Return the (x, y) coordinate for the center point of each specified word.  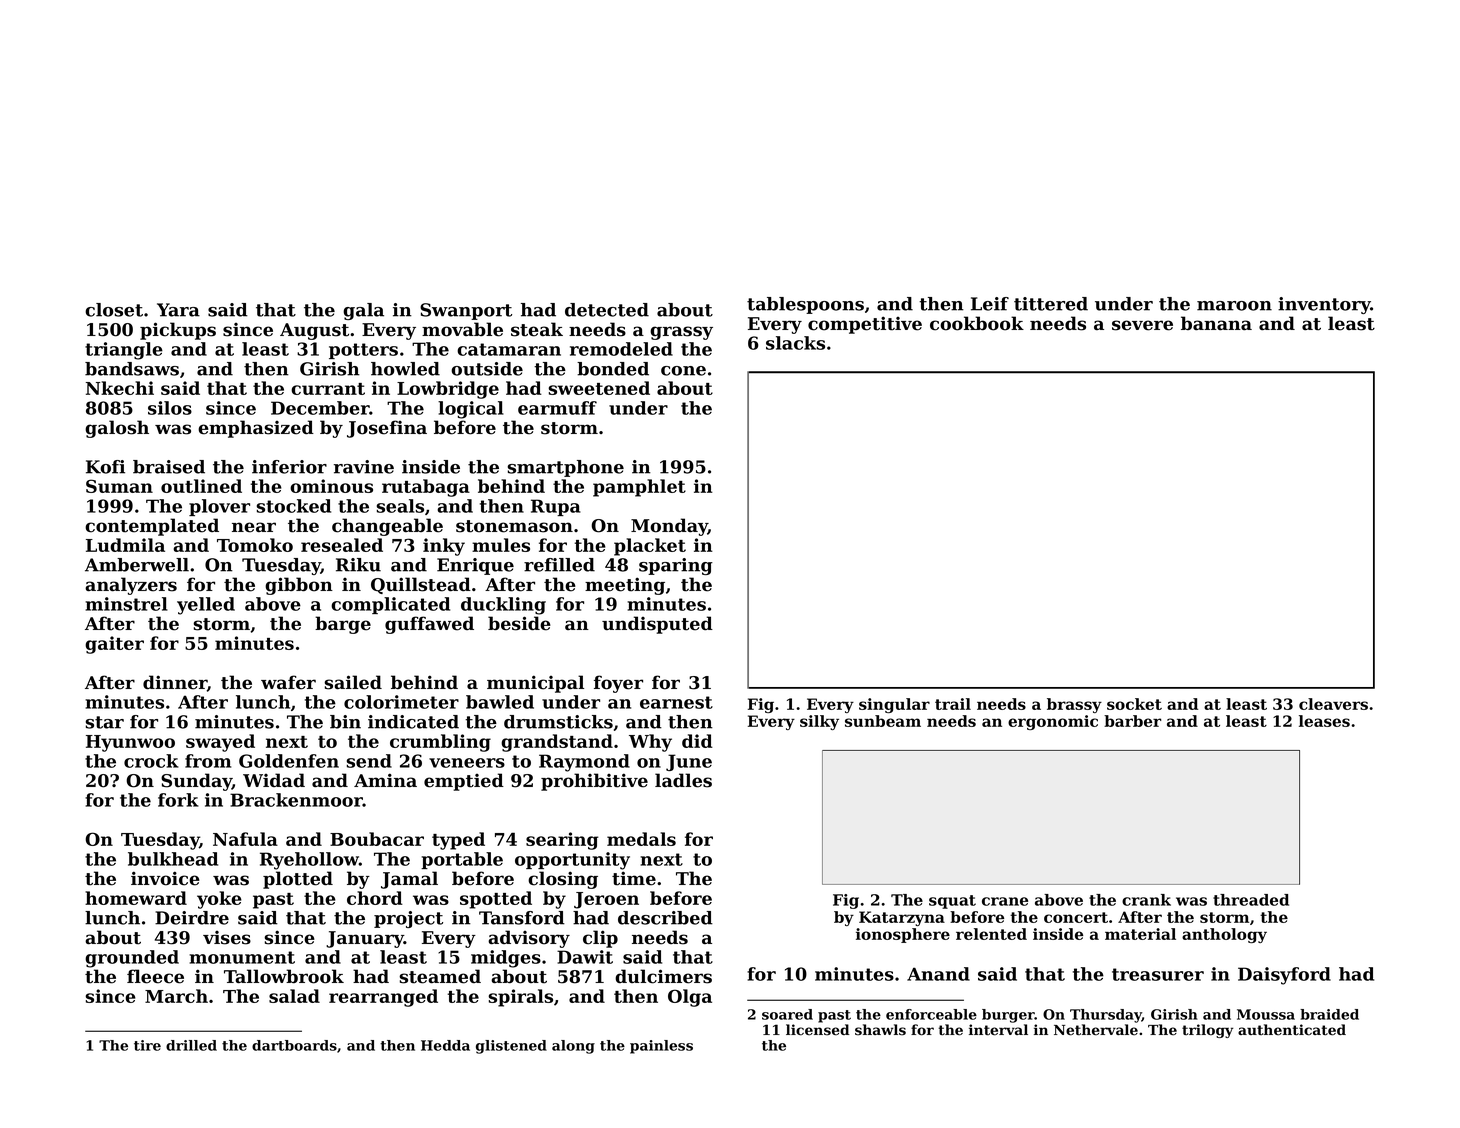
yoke (219, 900)
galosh (117, 429)
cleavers (1333, 704)
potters (363, 351)
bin (345, 722)
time (634, 878)
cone (683, 371)
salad (294, 996)
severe (1142, 325)
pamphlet (639, 488)
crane (1005, 901)
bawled (500, 702)
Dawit (585, 957)
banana (1216, 323)
